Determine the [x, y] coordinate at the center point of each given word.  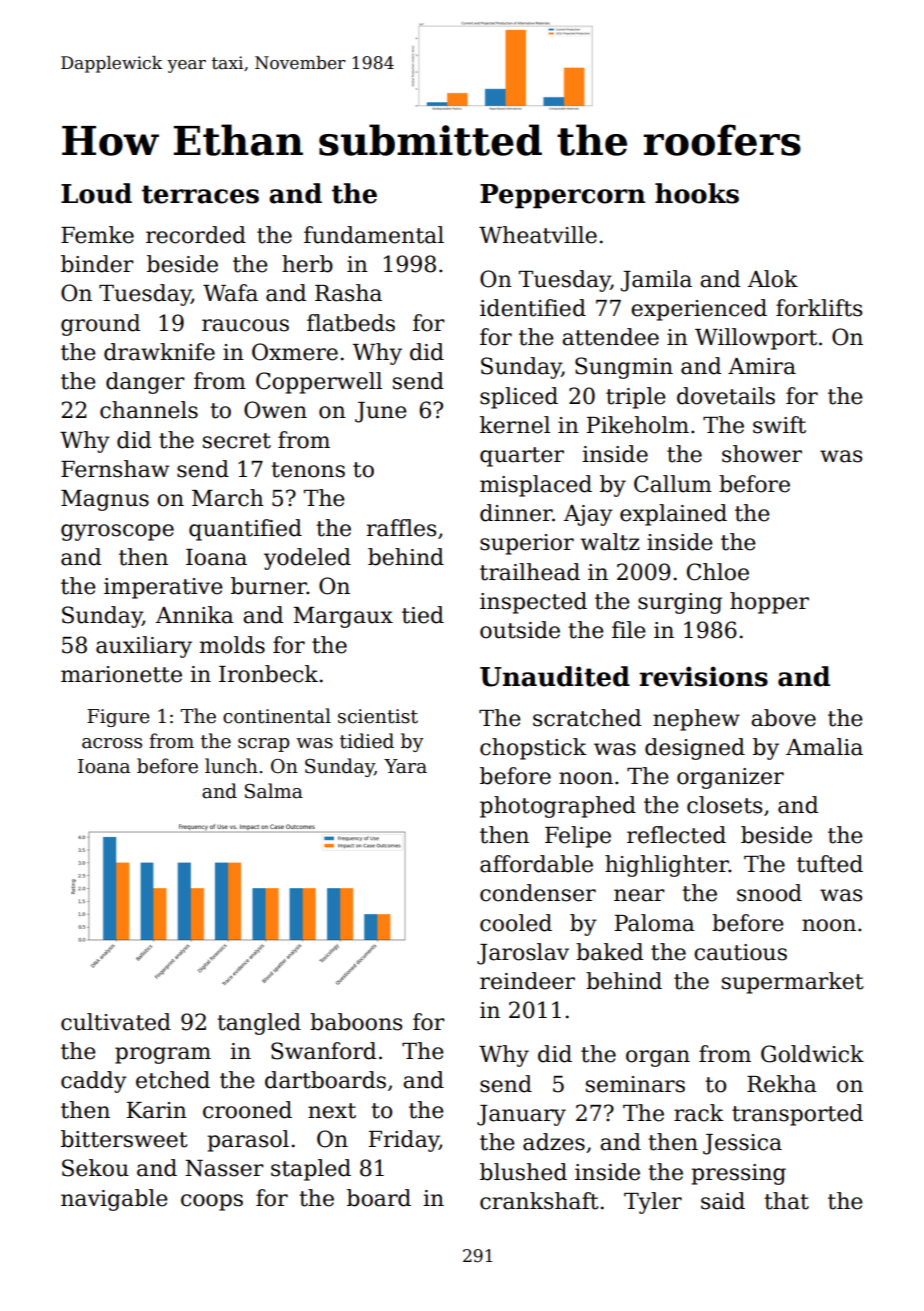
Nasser [224, 1168]
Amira [762, 366]
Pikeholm [638, 425]
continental [277, 716]
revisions [703, 676]
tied [423, 615]
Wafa [230, 293]
